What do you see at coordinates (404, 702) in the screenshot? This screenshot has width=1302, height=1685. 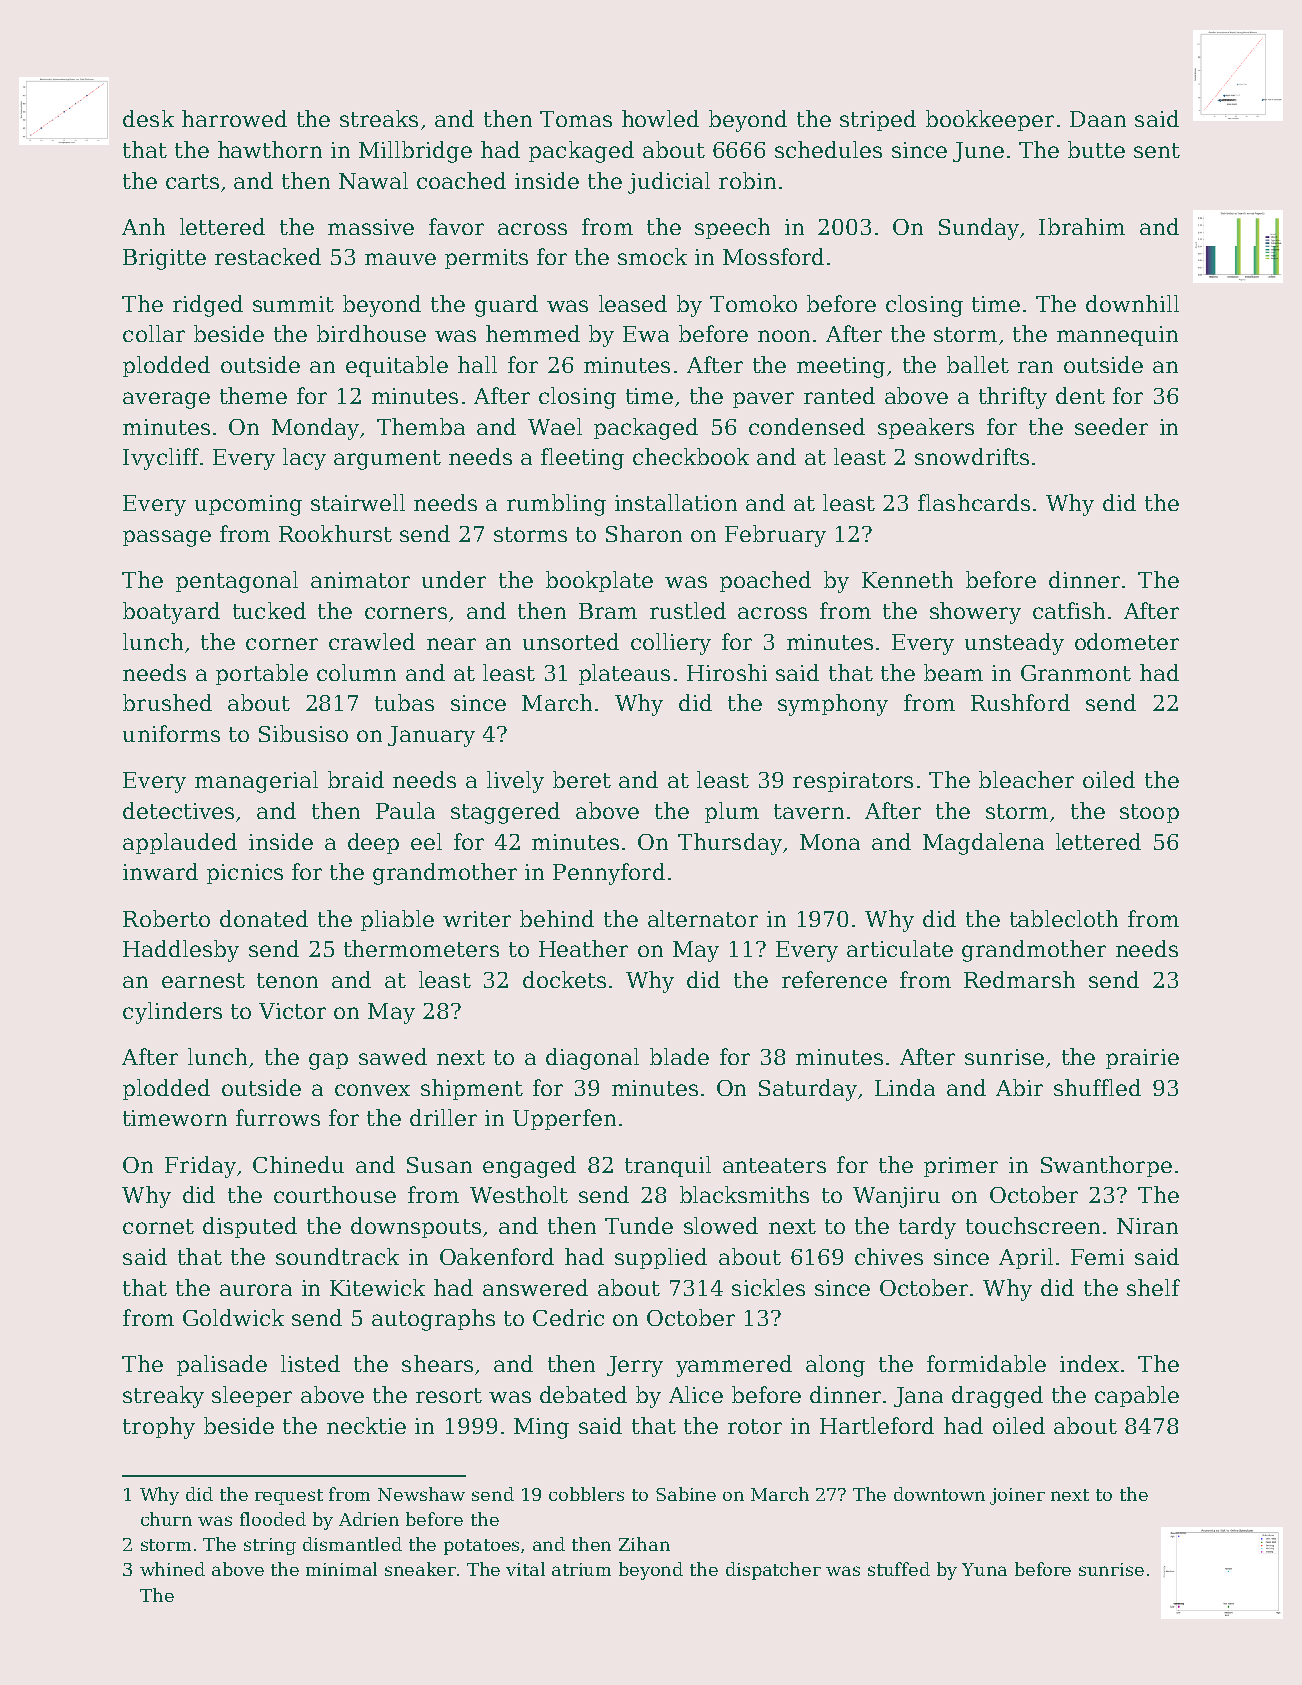 I see `tubas` at bounding box center [404, 702].
